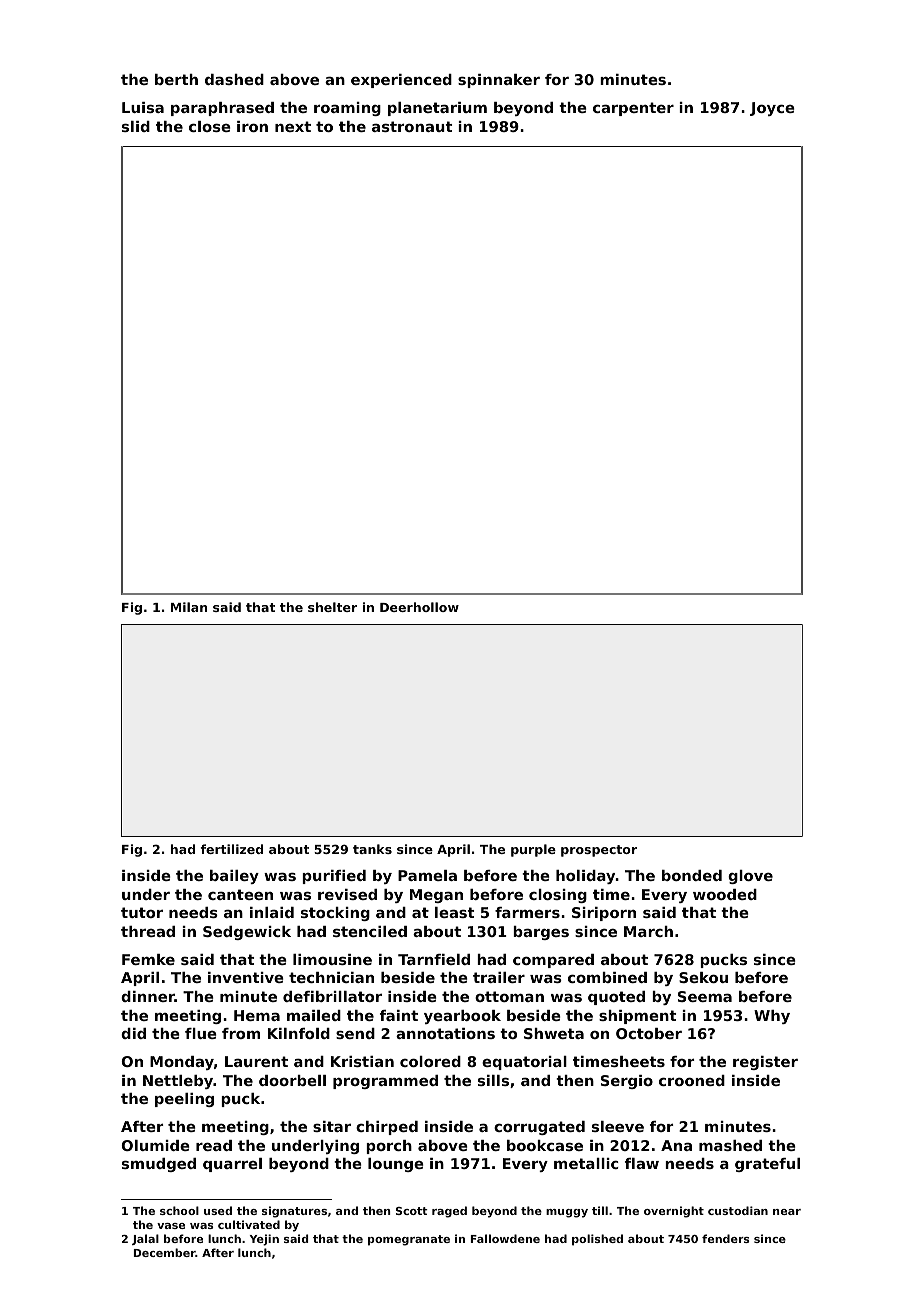 Image resolution: width=924 pixels, height=1308 pixels. What do you see at coordinates (633, 109) in the screenshot?
I see `carpenter` at bounding box center [633, 109].
